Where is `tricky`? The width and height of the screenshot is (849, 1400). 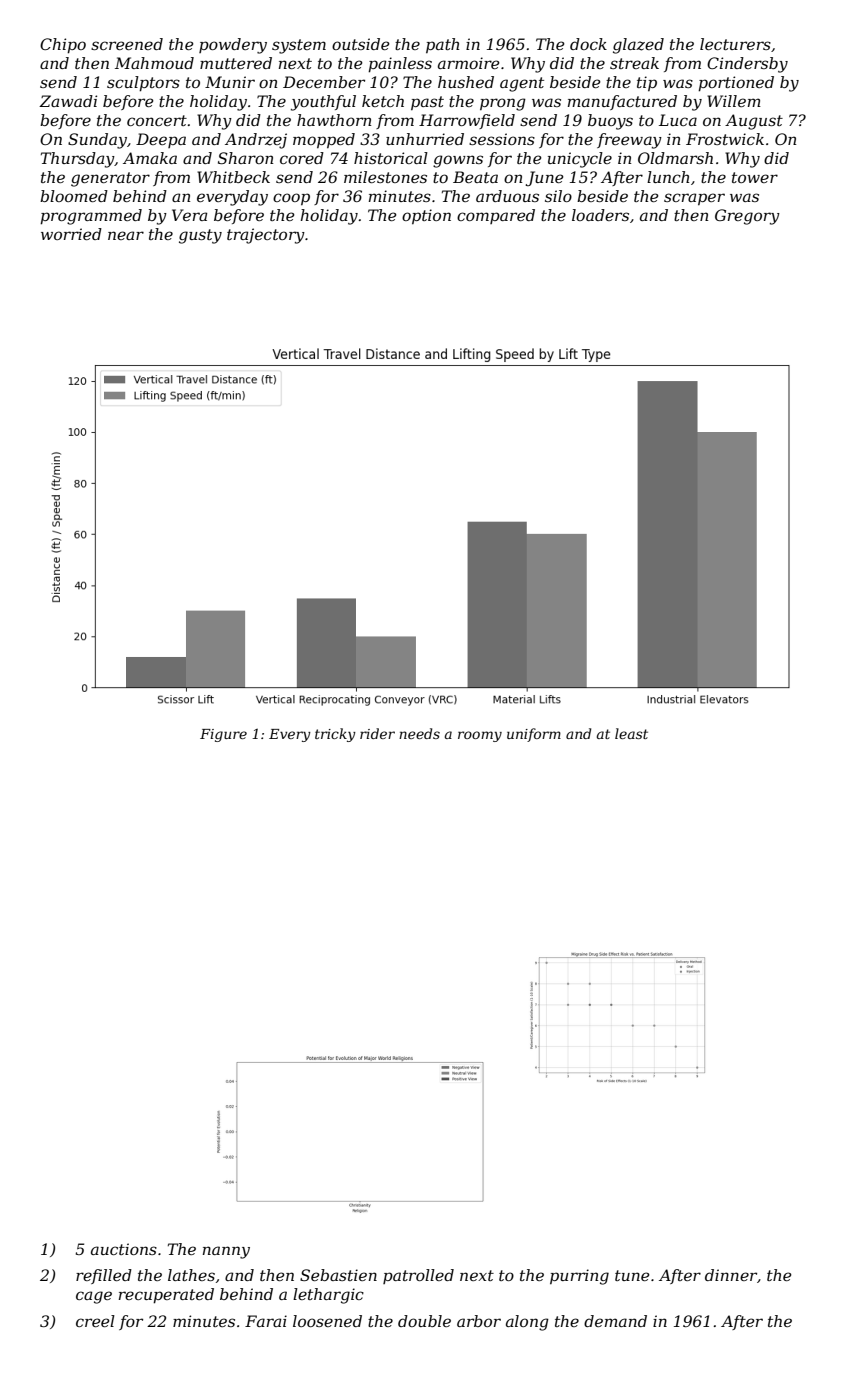 tricky is located at coordinates (335, 735).
